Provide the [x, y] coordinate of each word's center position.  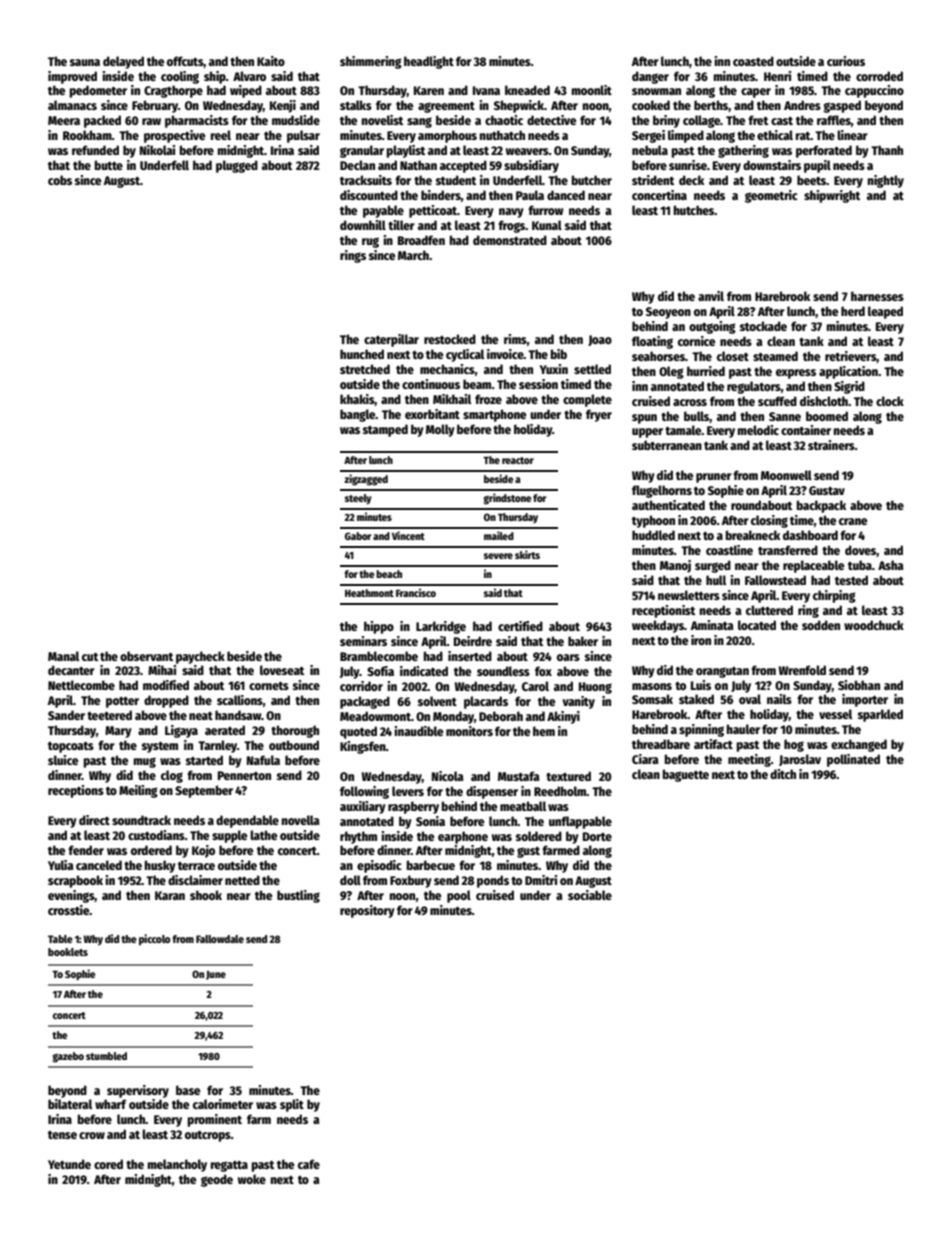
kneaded [527, 90]
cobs [60, 180]
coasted [753, 61]
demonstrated [510, 240]
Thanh [887, 150]
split [292, 1105]
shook [206, 895]
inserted [470, 656]
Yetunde [69, 1164]
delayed [123, 62]
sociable [590, 895]
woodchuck [874, 625]
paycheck [200, 657]
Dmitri [541, 880]
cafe [309, 1164]
